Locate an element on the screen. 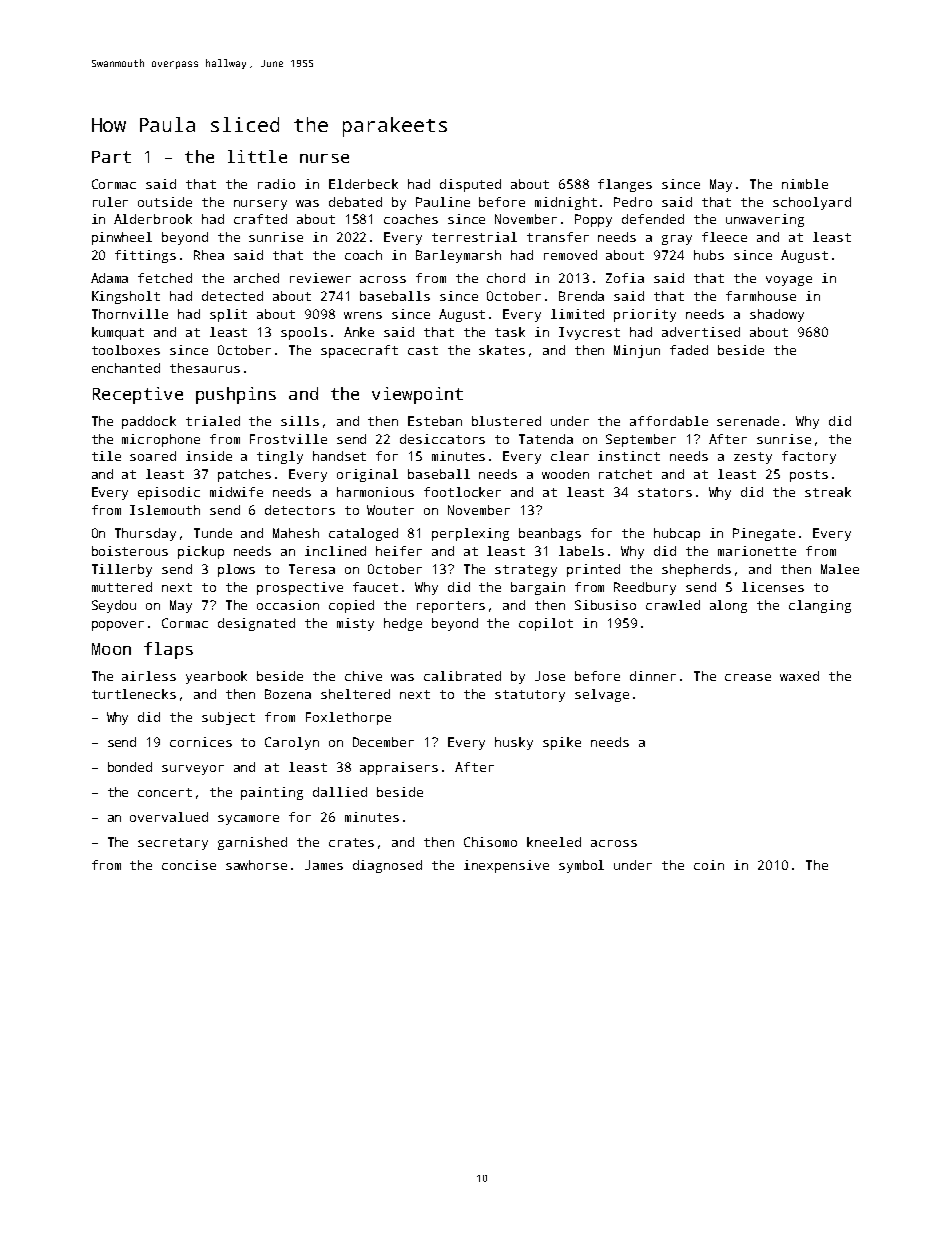 This screenshot has width=952, height=1233. sycamore is located at coordinates (248, 820).
